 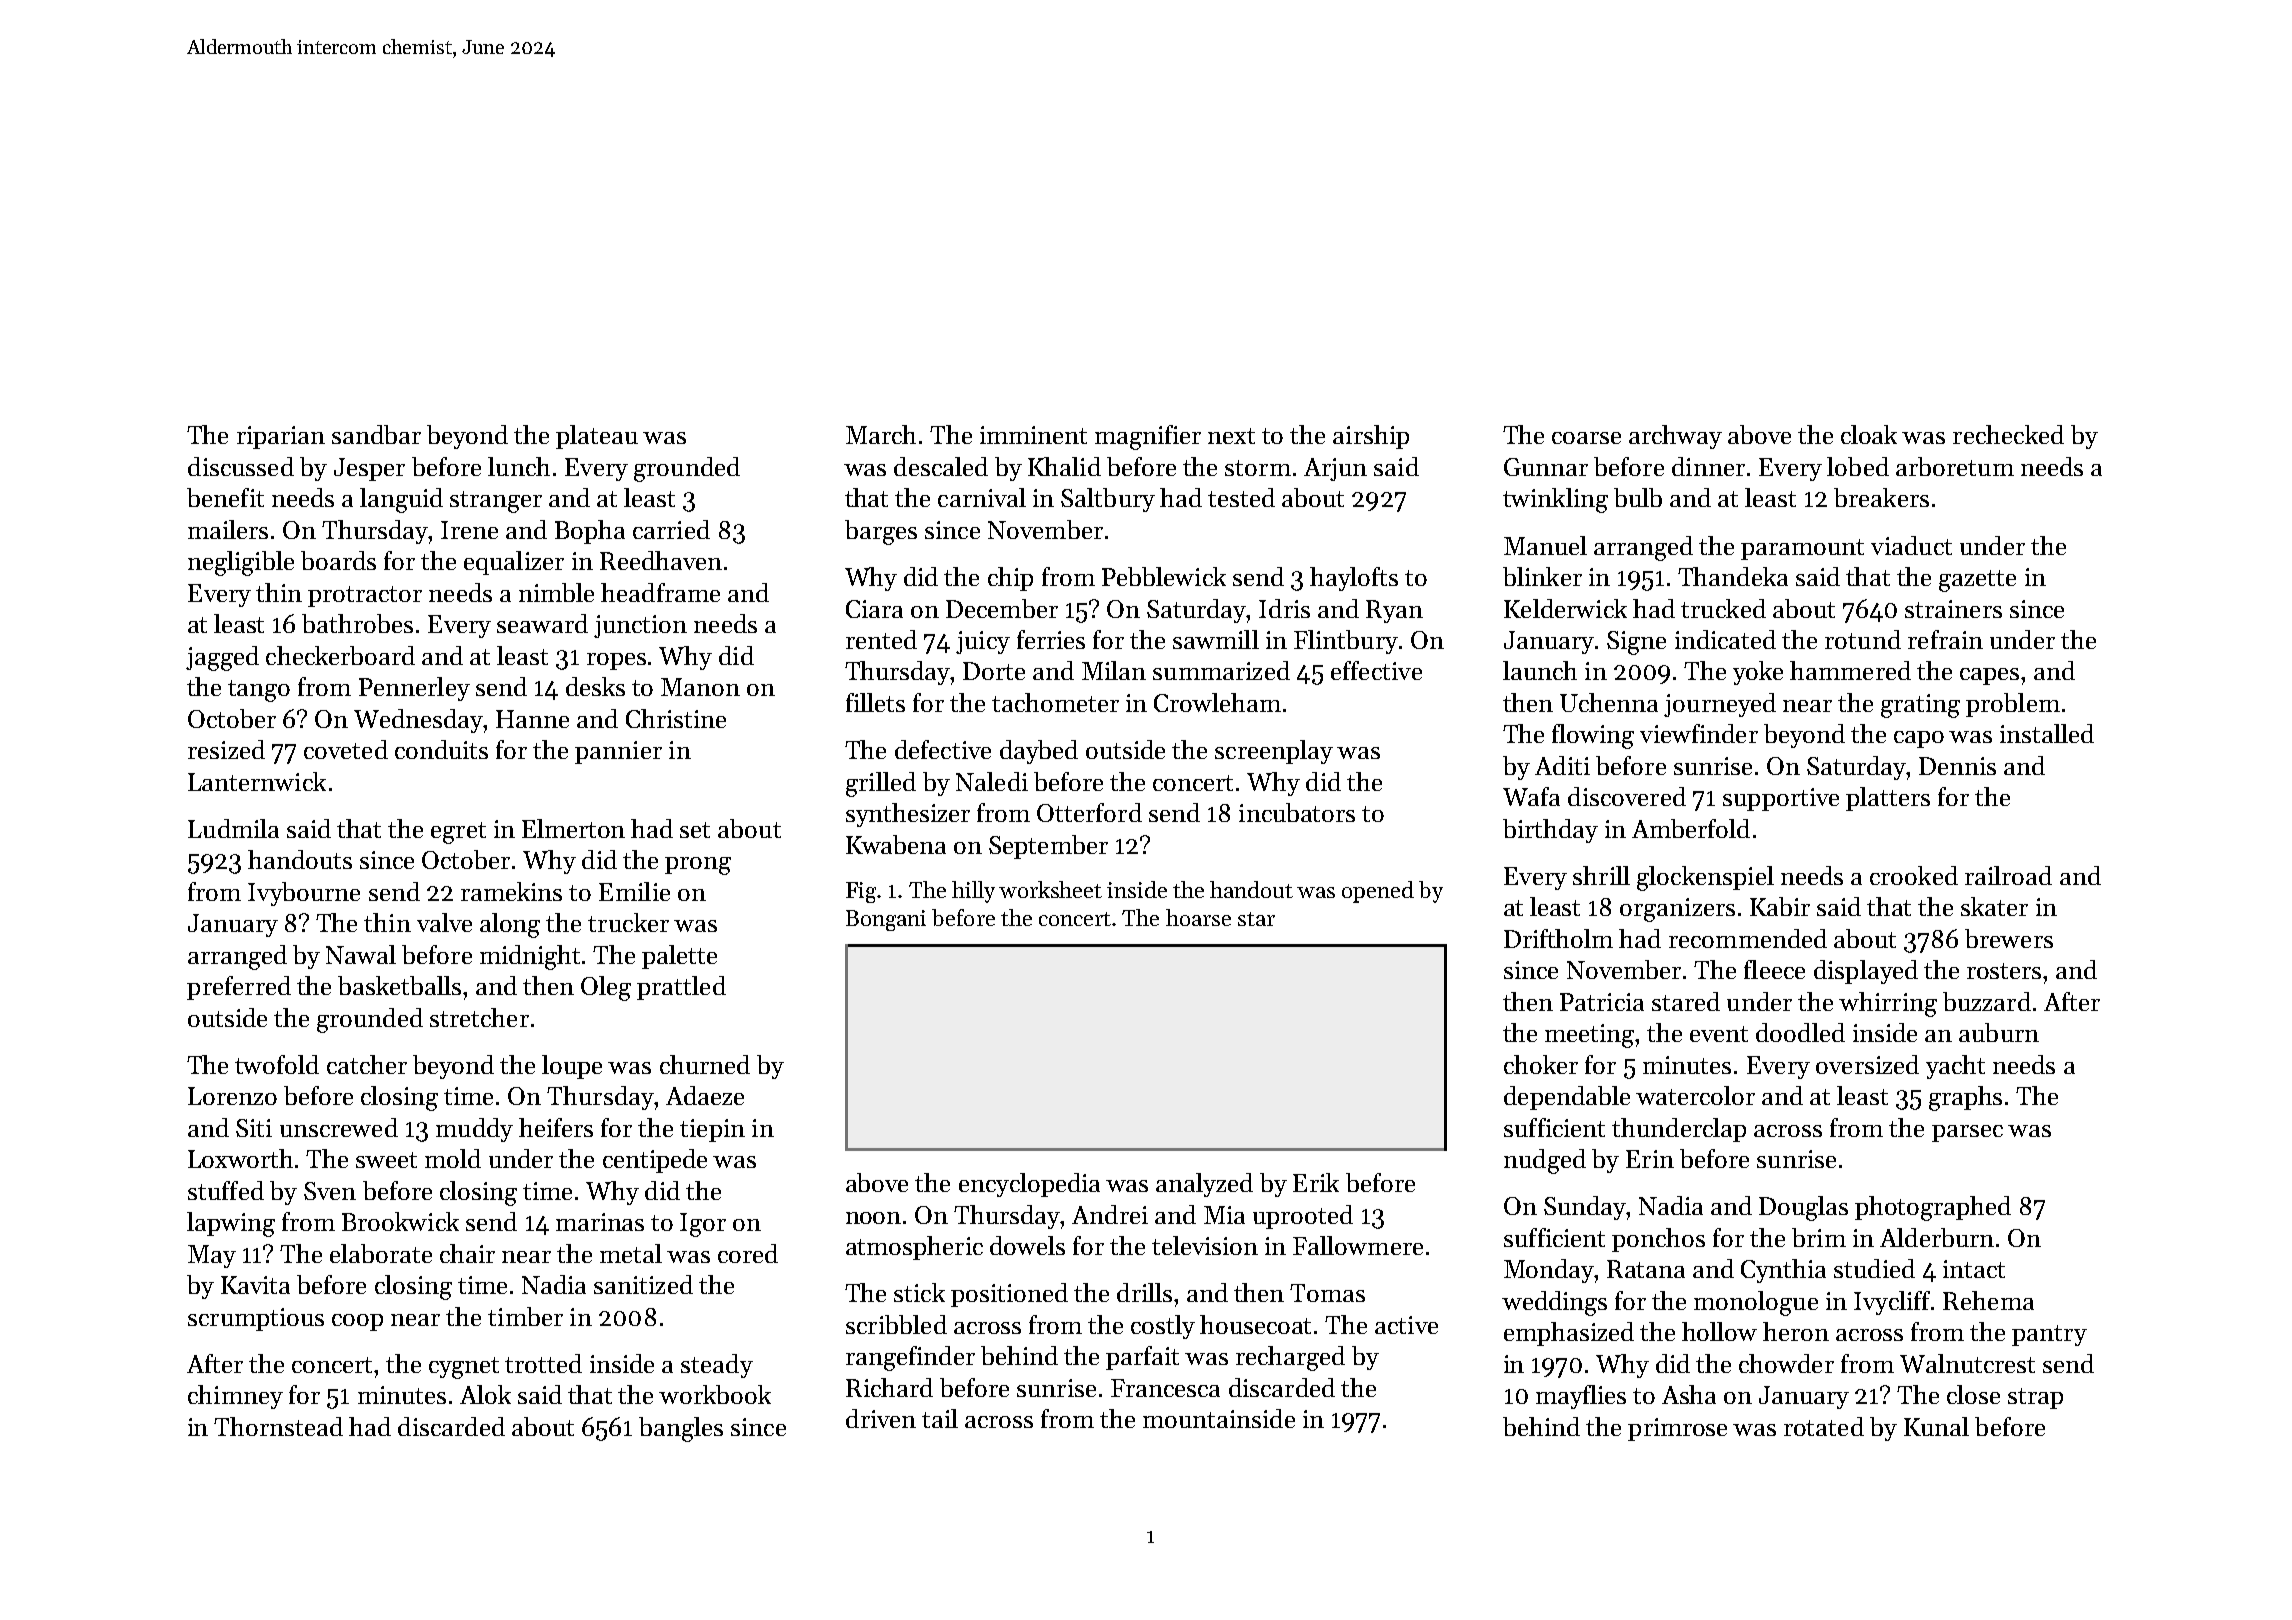 What do you see at coordinates (525, 1316) in the image?
I see `timber` at bounding box center [525, 1316].
